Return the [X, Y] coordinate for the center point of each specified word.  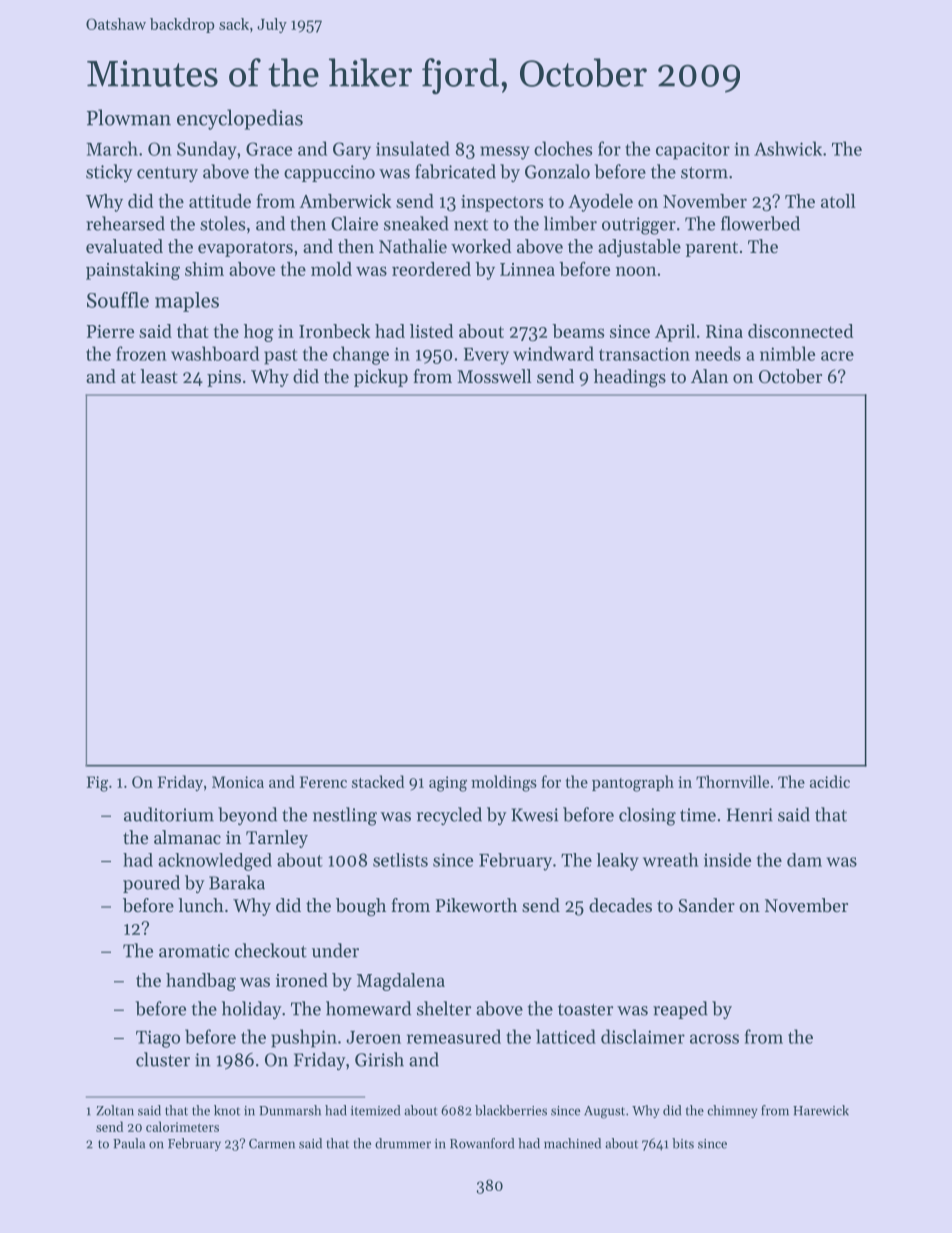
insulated [413, 148]
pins [224, 378]
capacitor [693, 151]
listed [432, 331]
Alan [709, 376]
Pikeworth [476, 905]
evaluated [124, 246]
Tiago [158, 1039]
